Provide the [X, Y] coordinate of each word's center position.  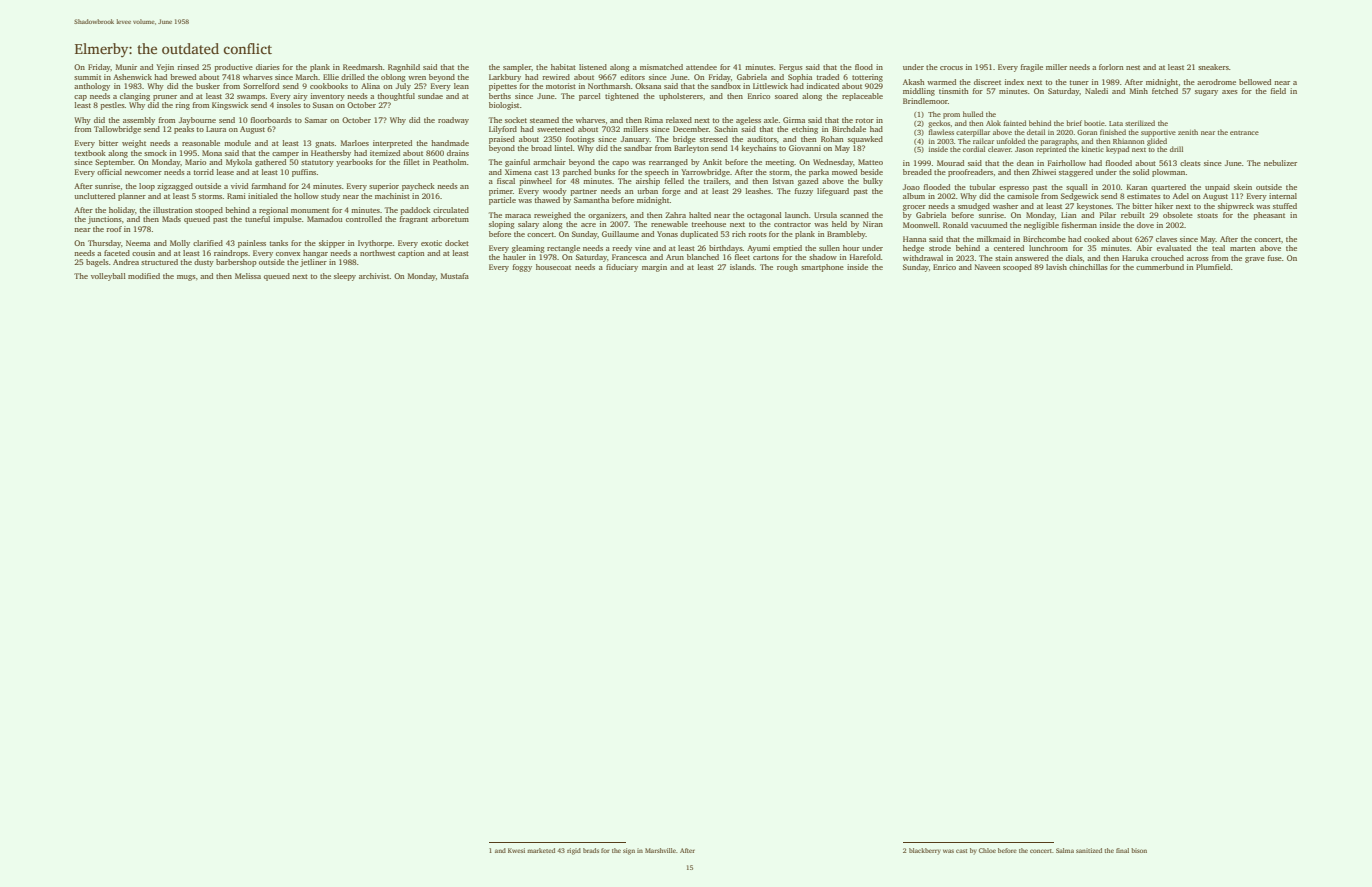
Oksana [648, 86]
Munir [126, 67]
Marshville [660, 850]
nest [1133, 67]
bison [1139, 850]
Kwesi [516, 850]
